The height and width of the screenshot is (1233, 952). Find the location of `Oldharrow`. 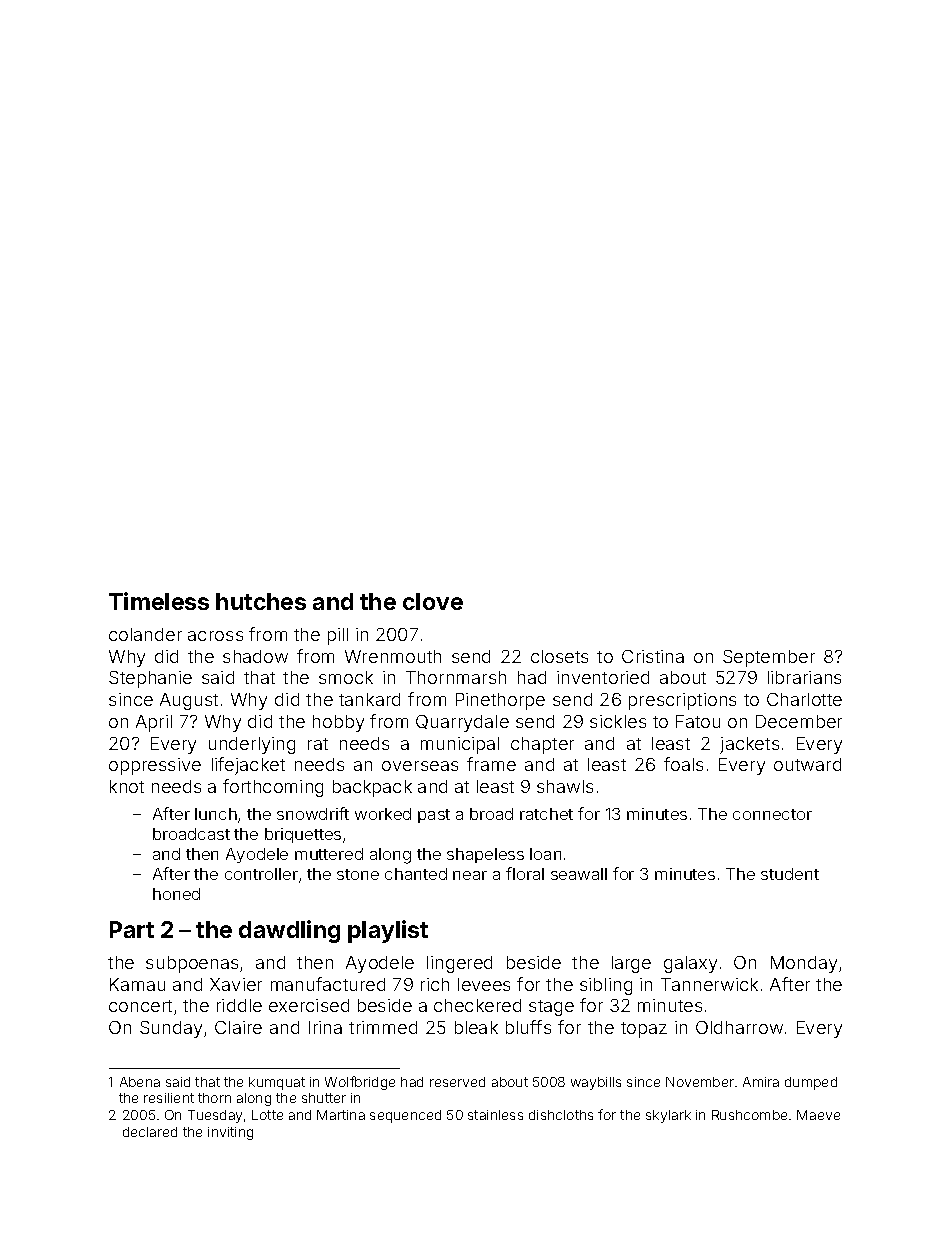

Oldharrow is located at coordinates (739, 1027).
